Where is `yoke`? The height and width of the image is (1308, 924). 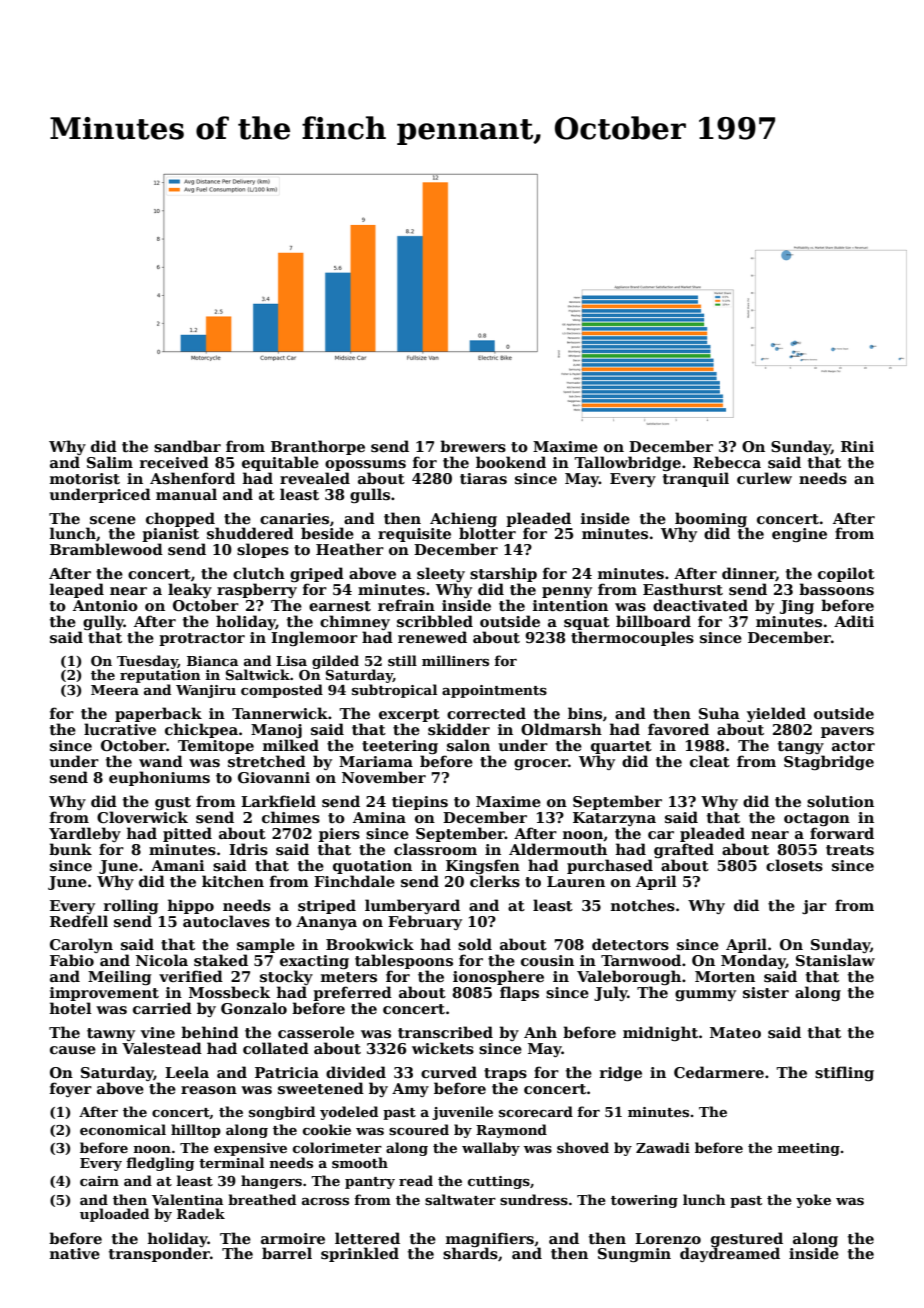
yoke is located at coordinates (813, 1201).
